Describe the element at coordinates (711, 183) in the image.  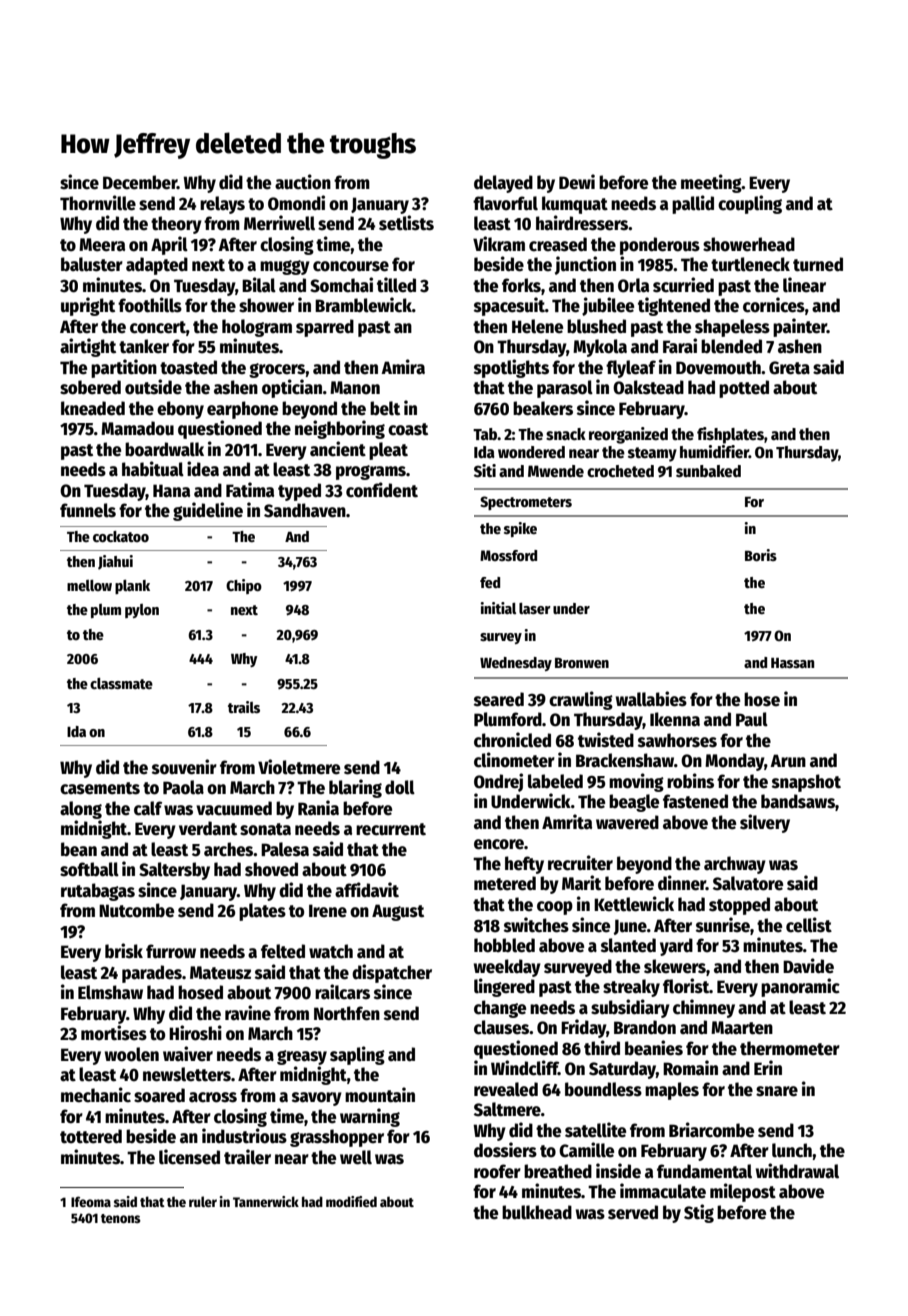
I see `meeting` at that location.
